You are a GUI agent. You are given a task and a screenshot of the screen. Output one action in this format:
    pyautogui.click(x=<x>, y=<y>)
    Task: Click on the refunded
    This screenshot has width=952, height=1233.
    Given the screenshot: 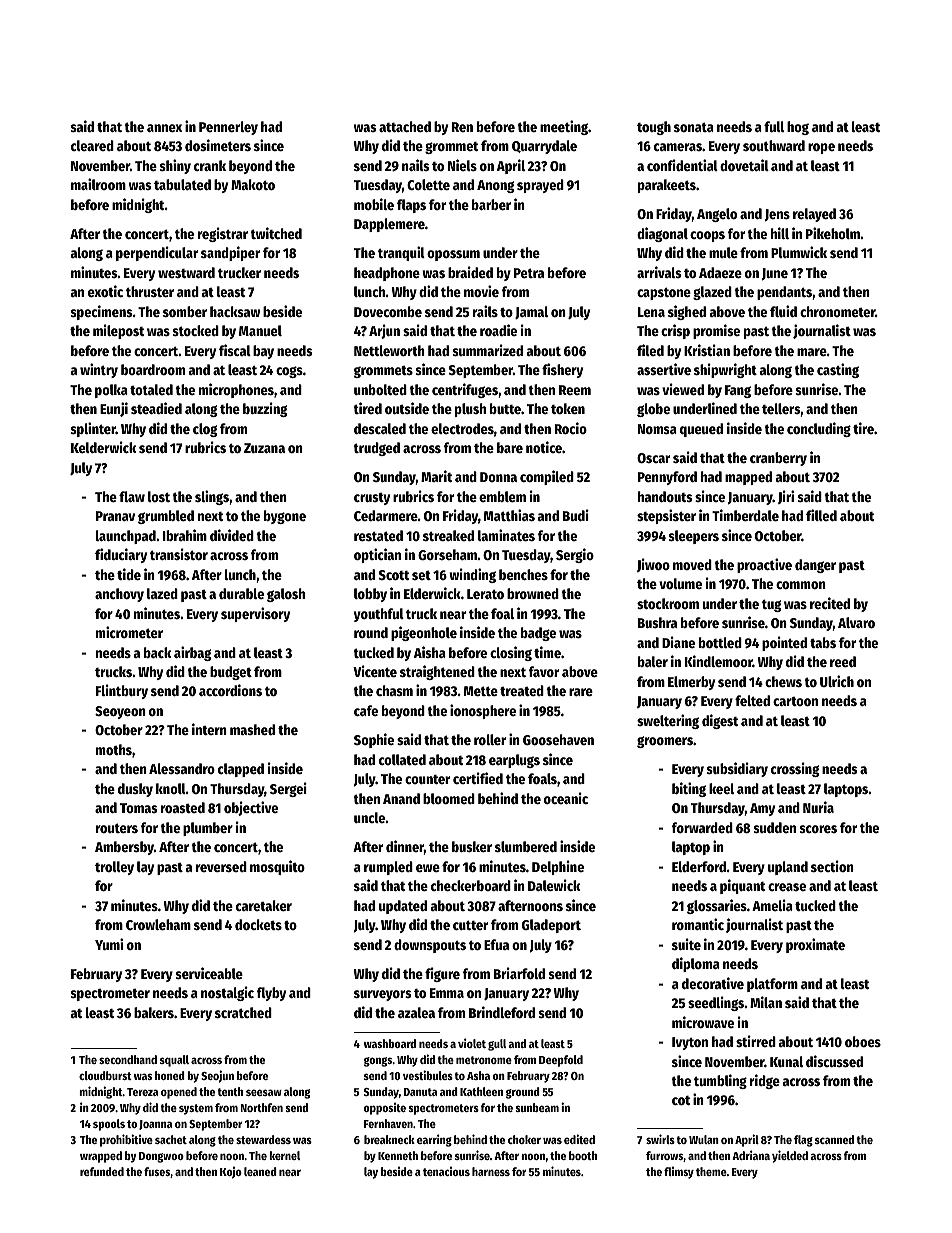 What is the action you would take?
    pyautogui.click(x=102, y=1171)
